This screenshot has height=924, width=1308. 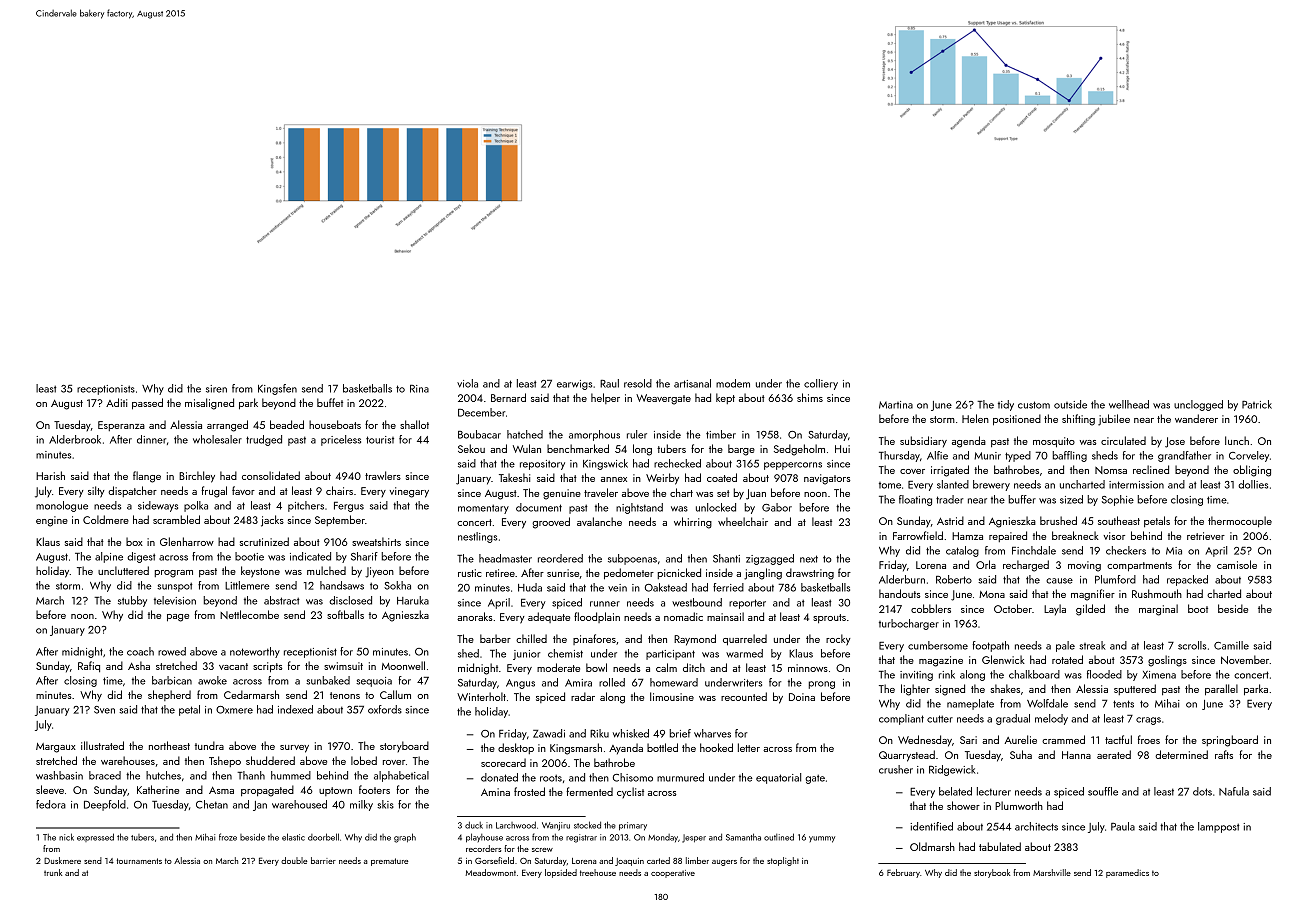 I want to click on colliery, so click(x=821, y=384).
